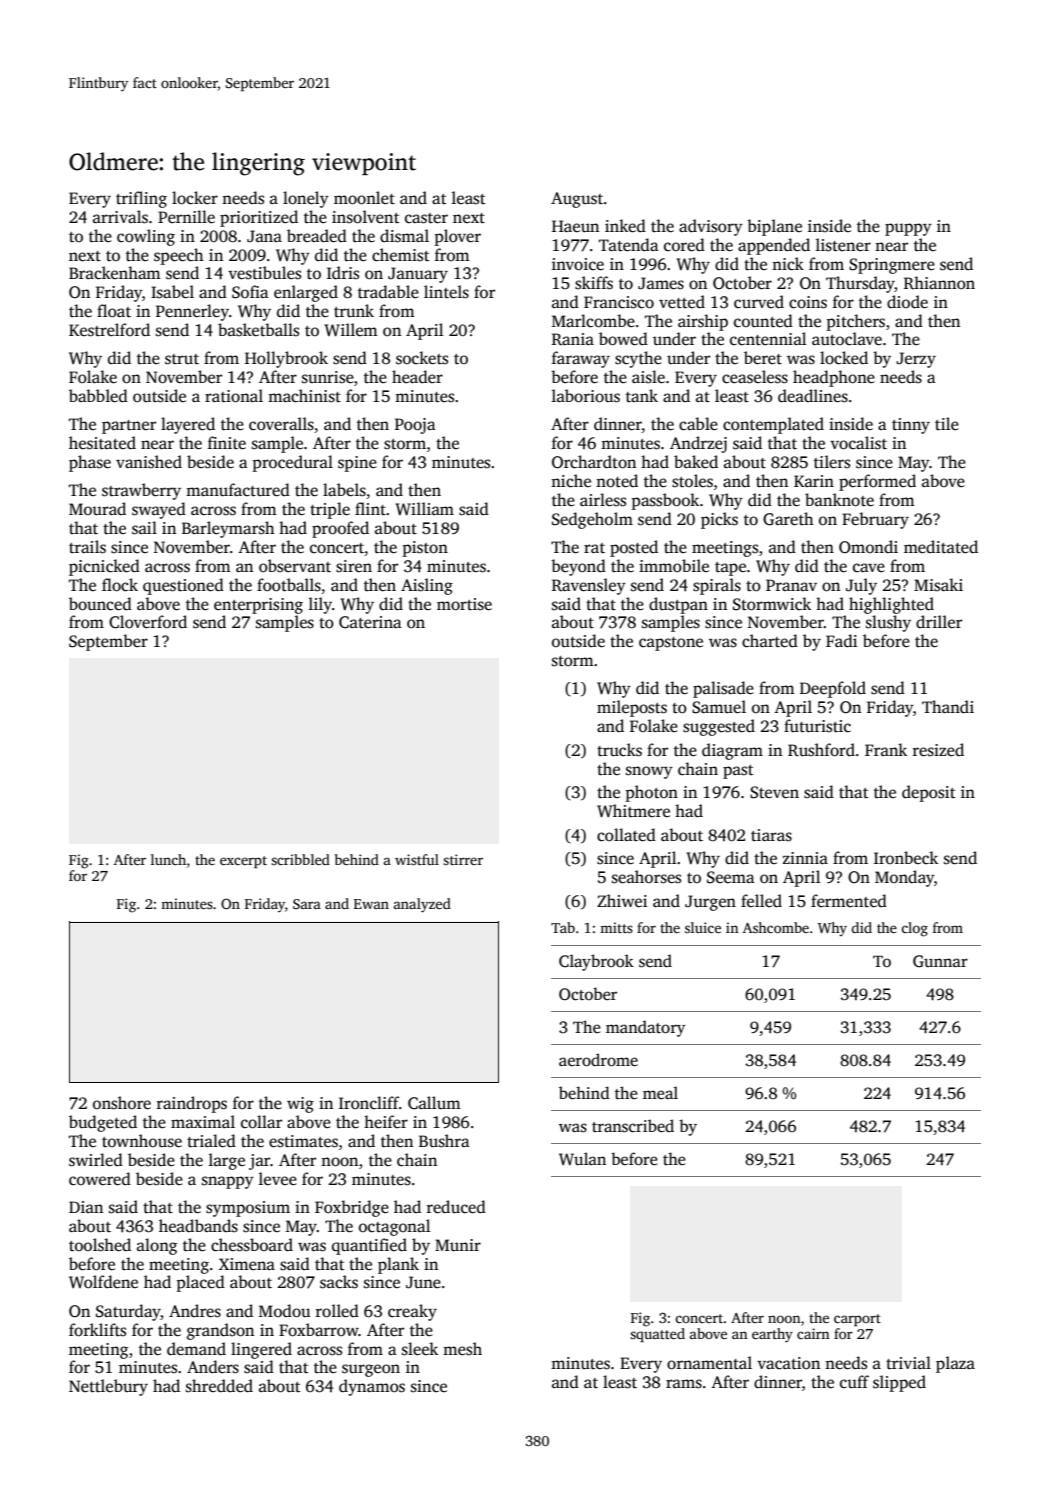 The width and height of the screenshot is (1050, 1492). What do you see at coordinates (899, 1383) in the screenshot?
I see `slipped` at bounding box center [899, 1383].
